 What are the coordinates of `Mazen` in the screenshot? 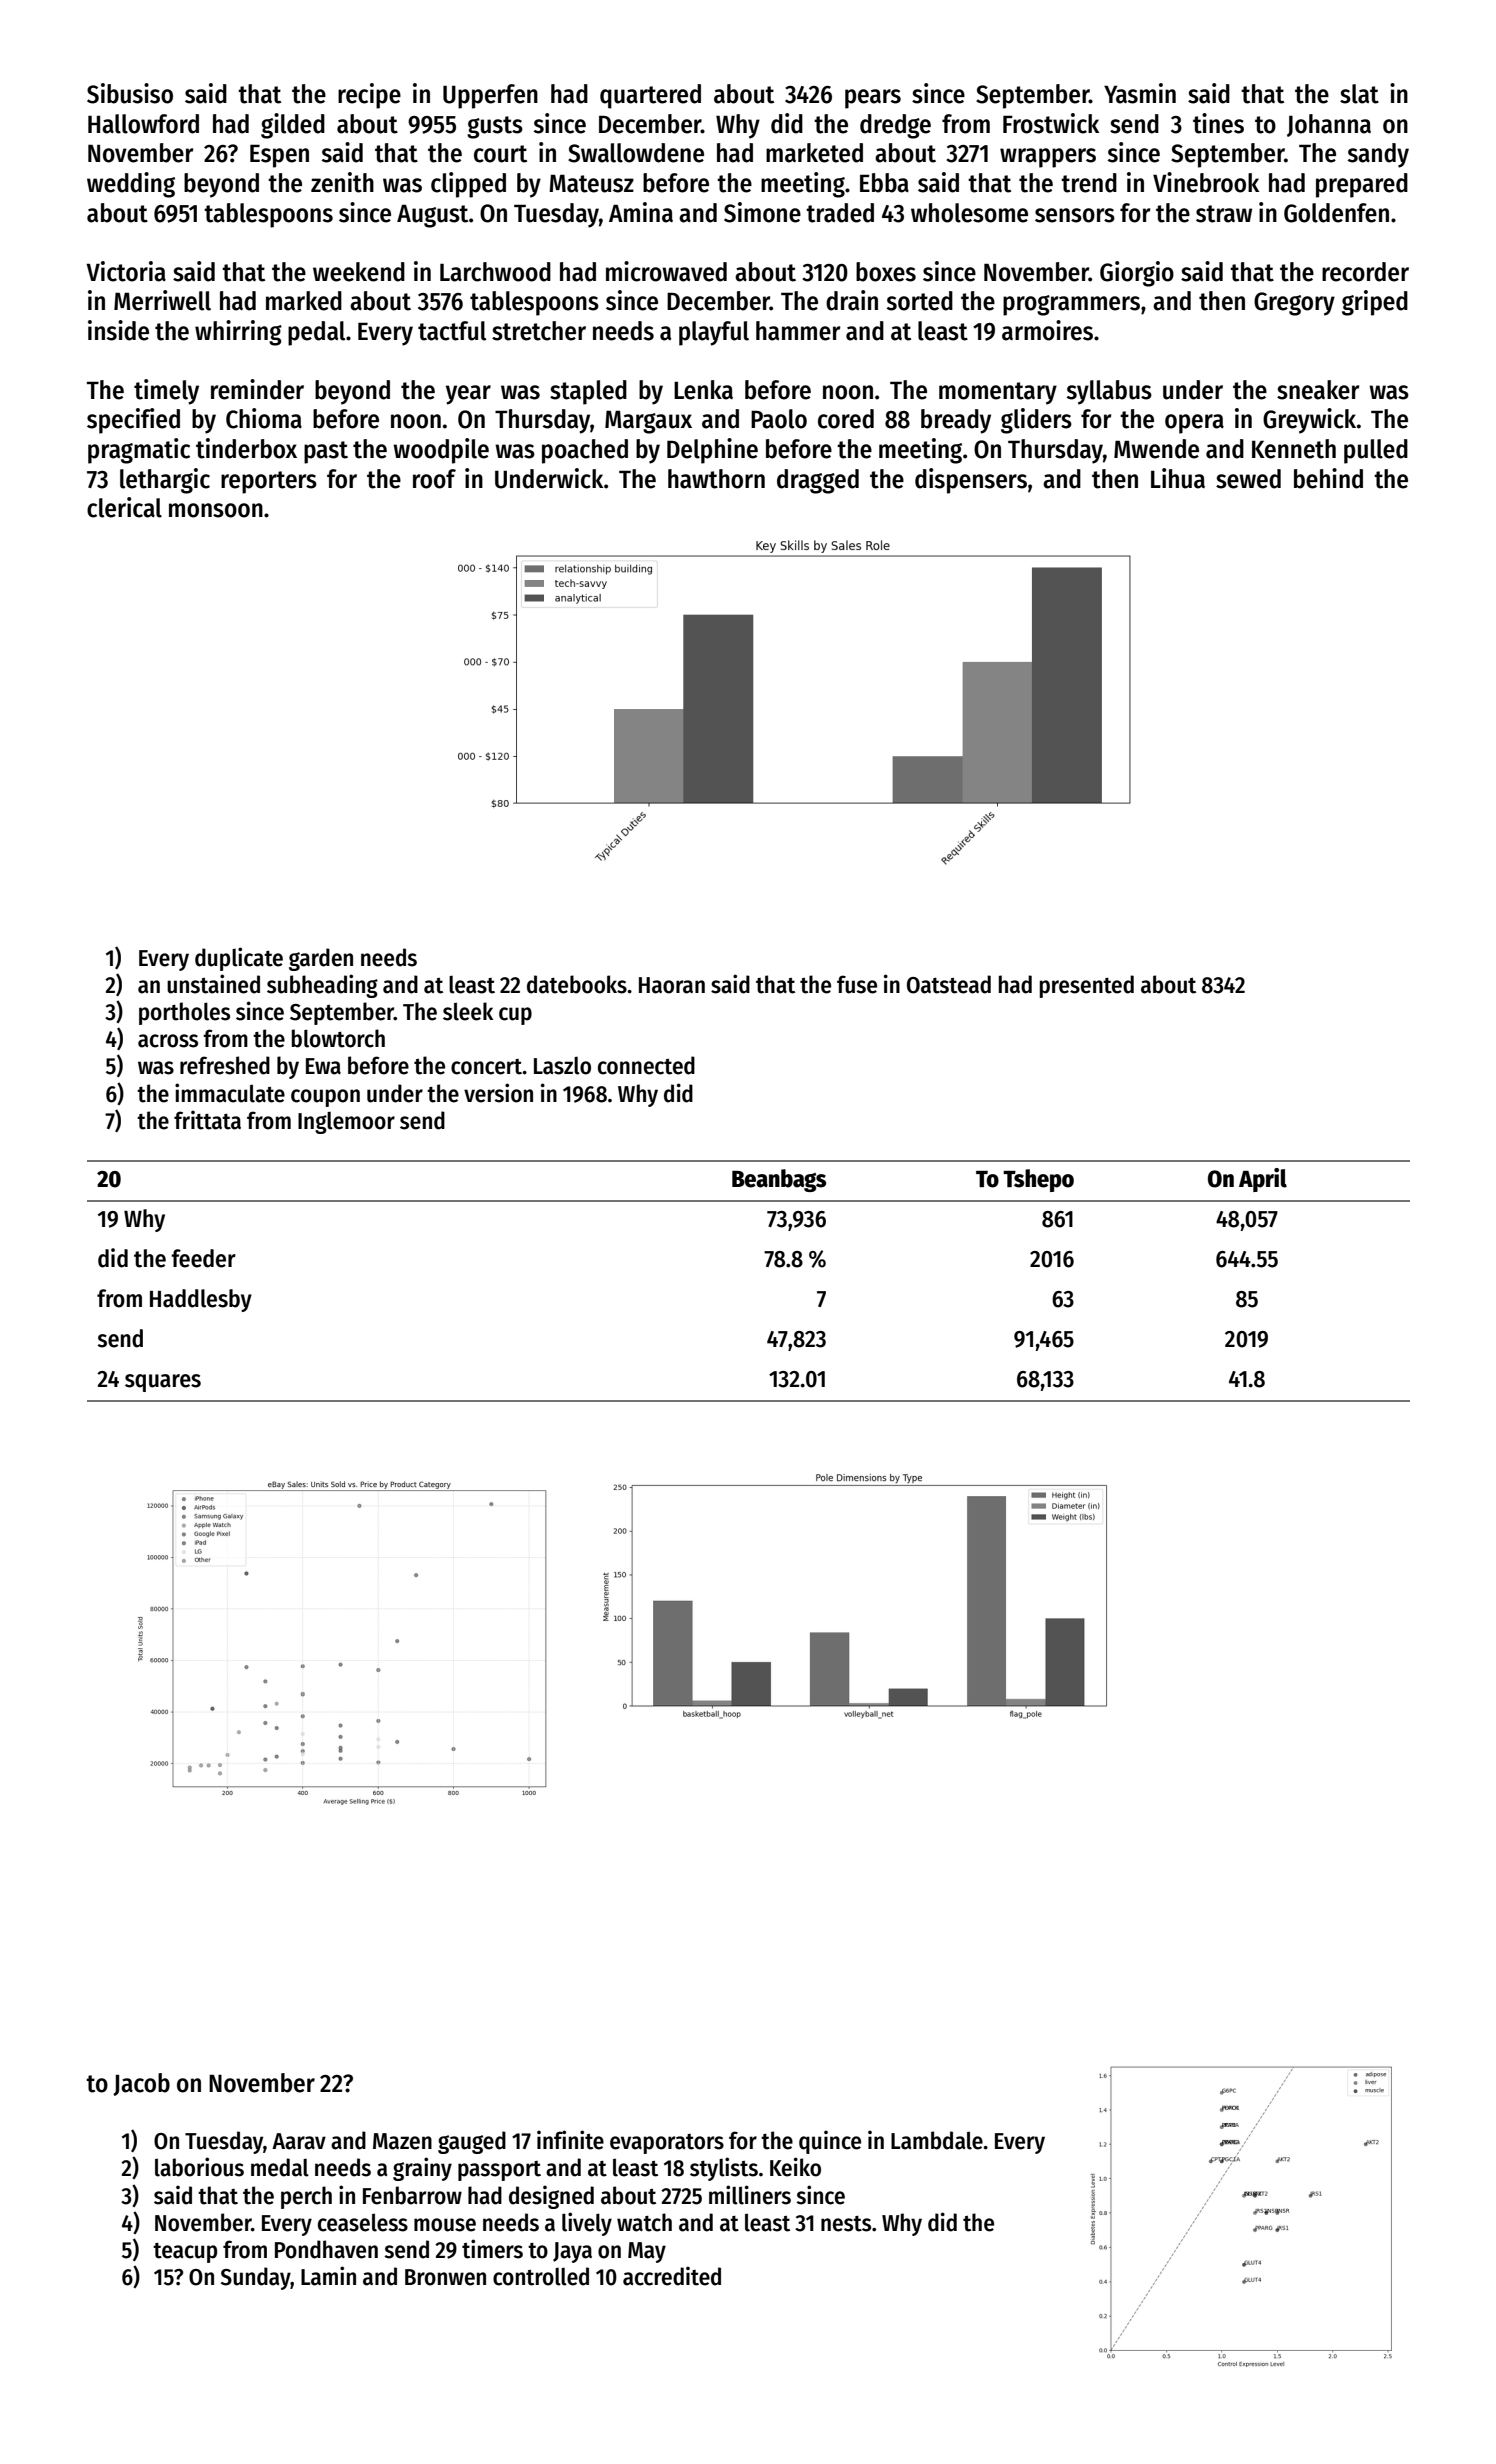 It's located at (402, 2141).
